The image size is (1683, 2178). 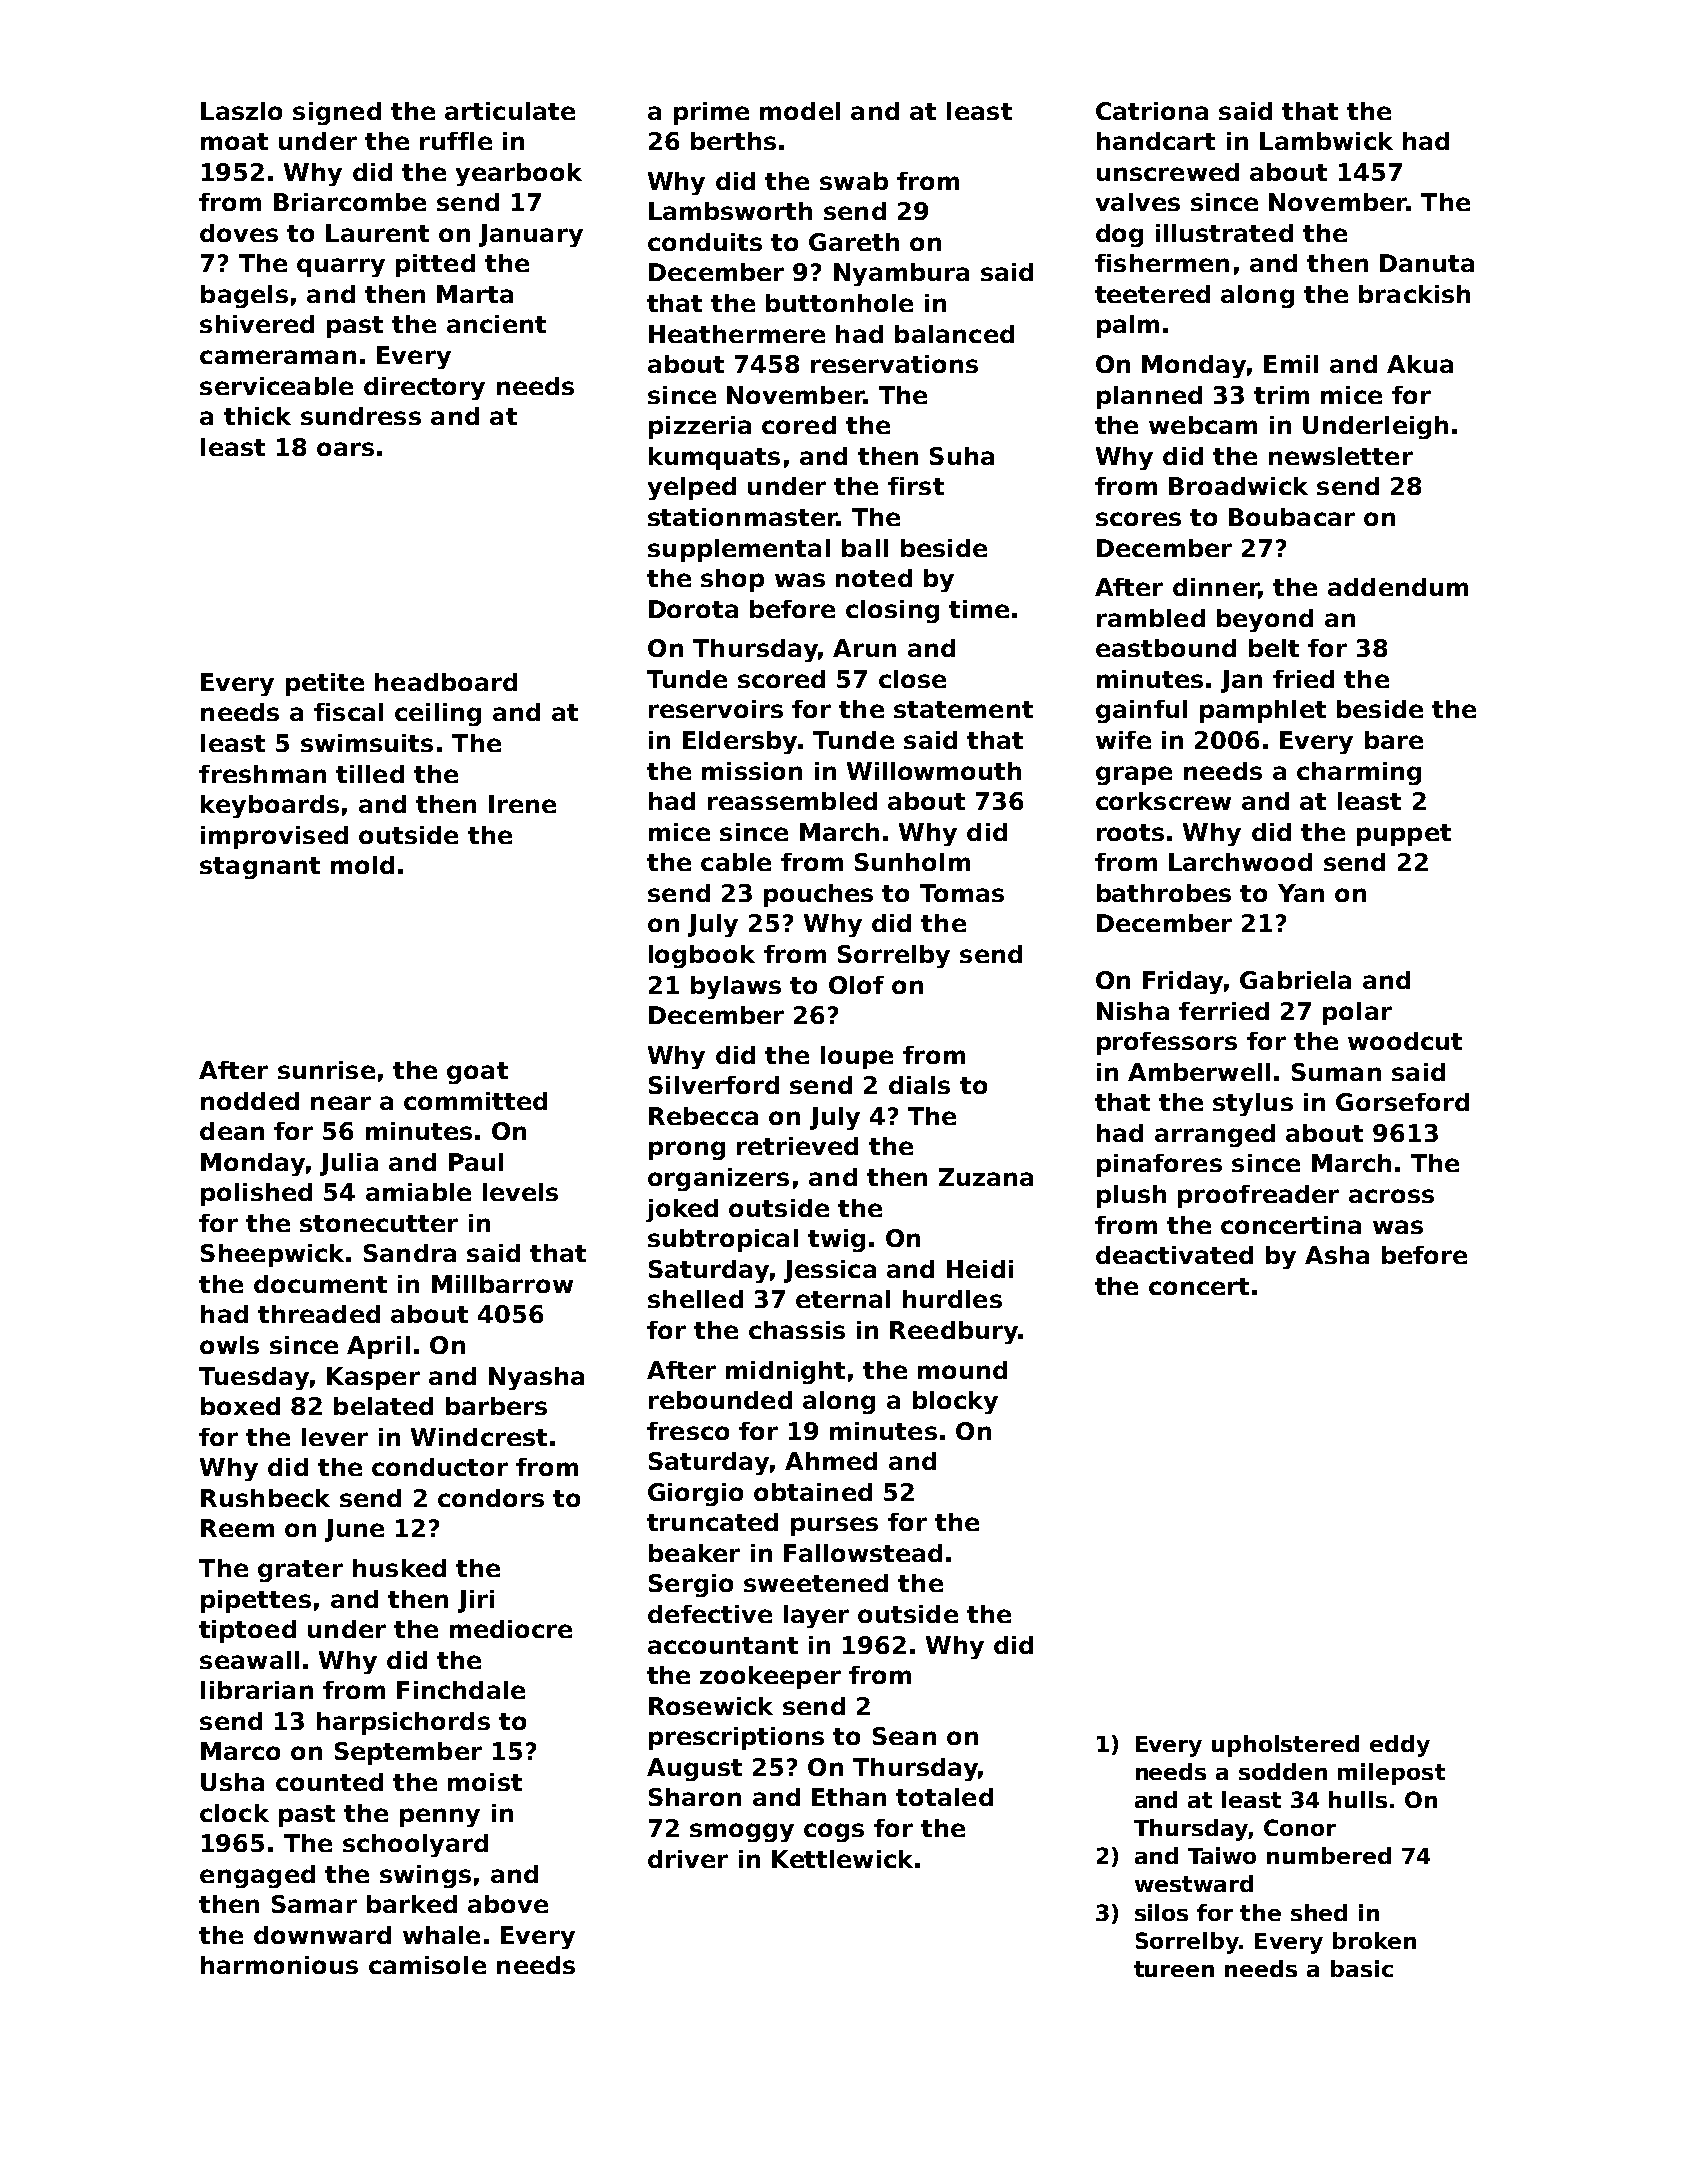 What do you see at coordinates (325, 684) in the screenshot?
I see `petite` at bounding box center [325, 684].
